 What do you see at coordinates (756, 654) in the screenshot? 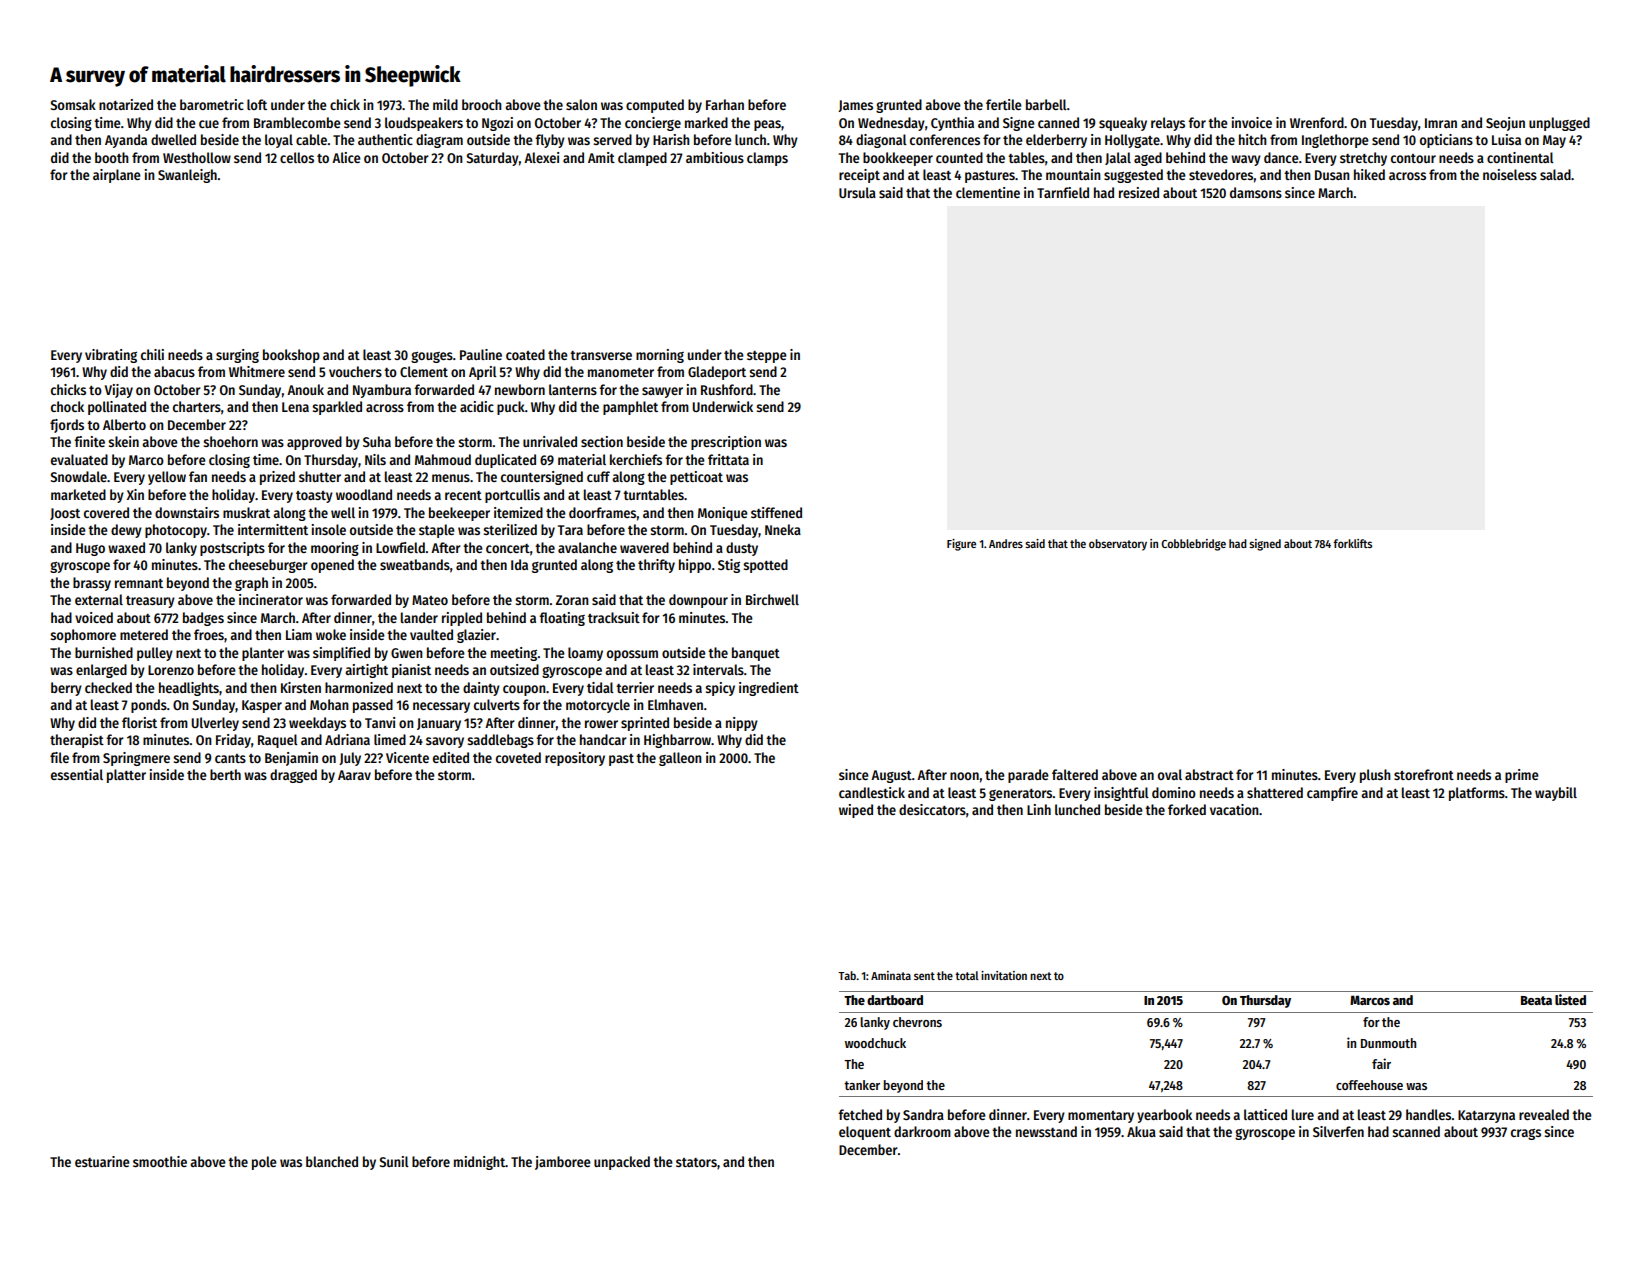
I see `banquet` at bounding box center [756, 654].
